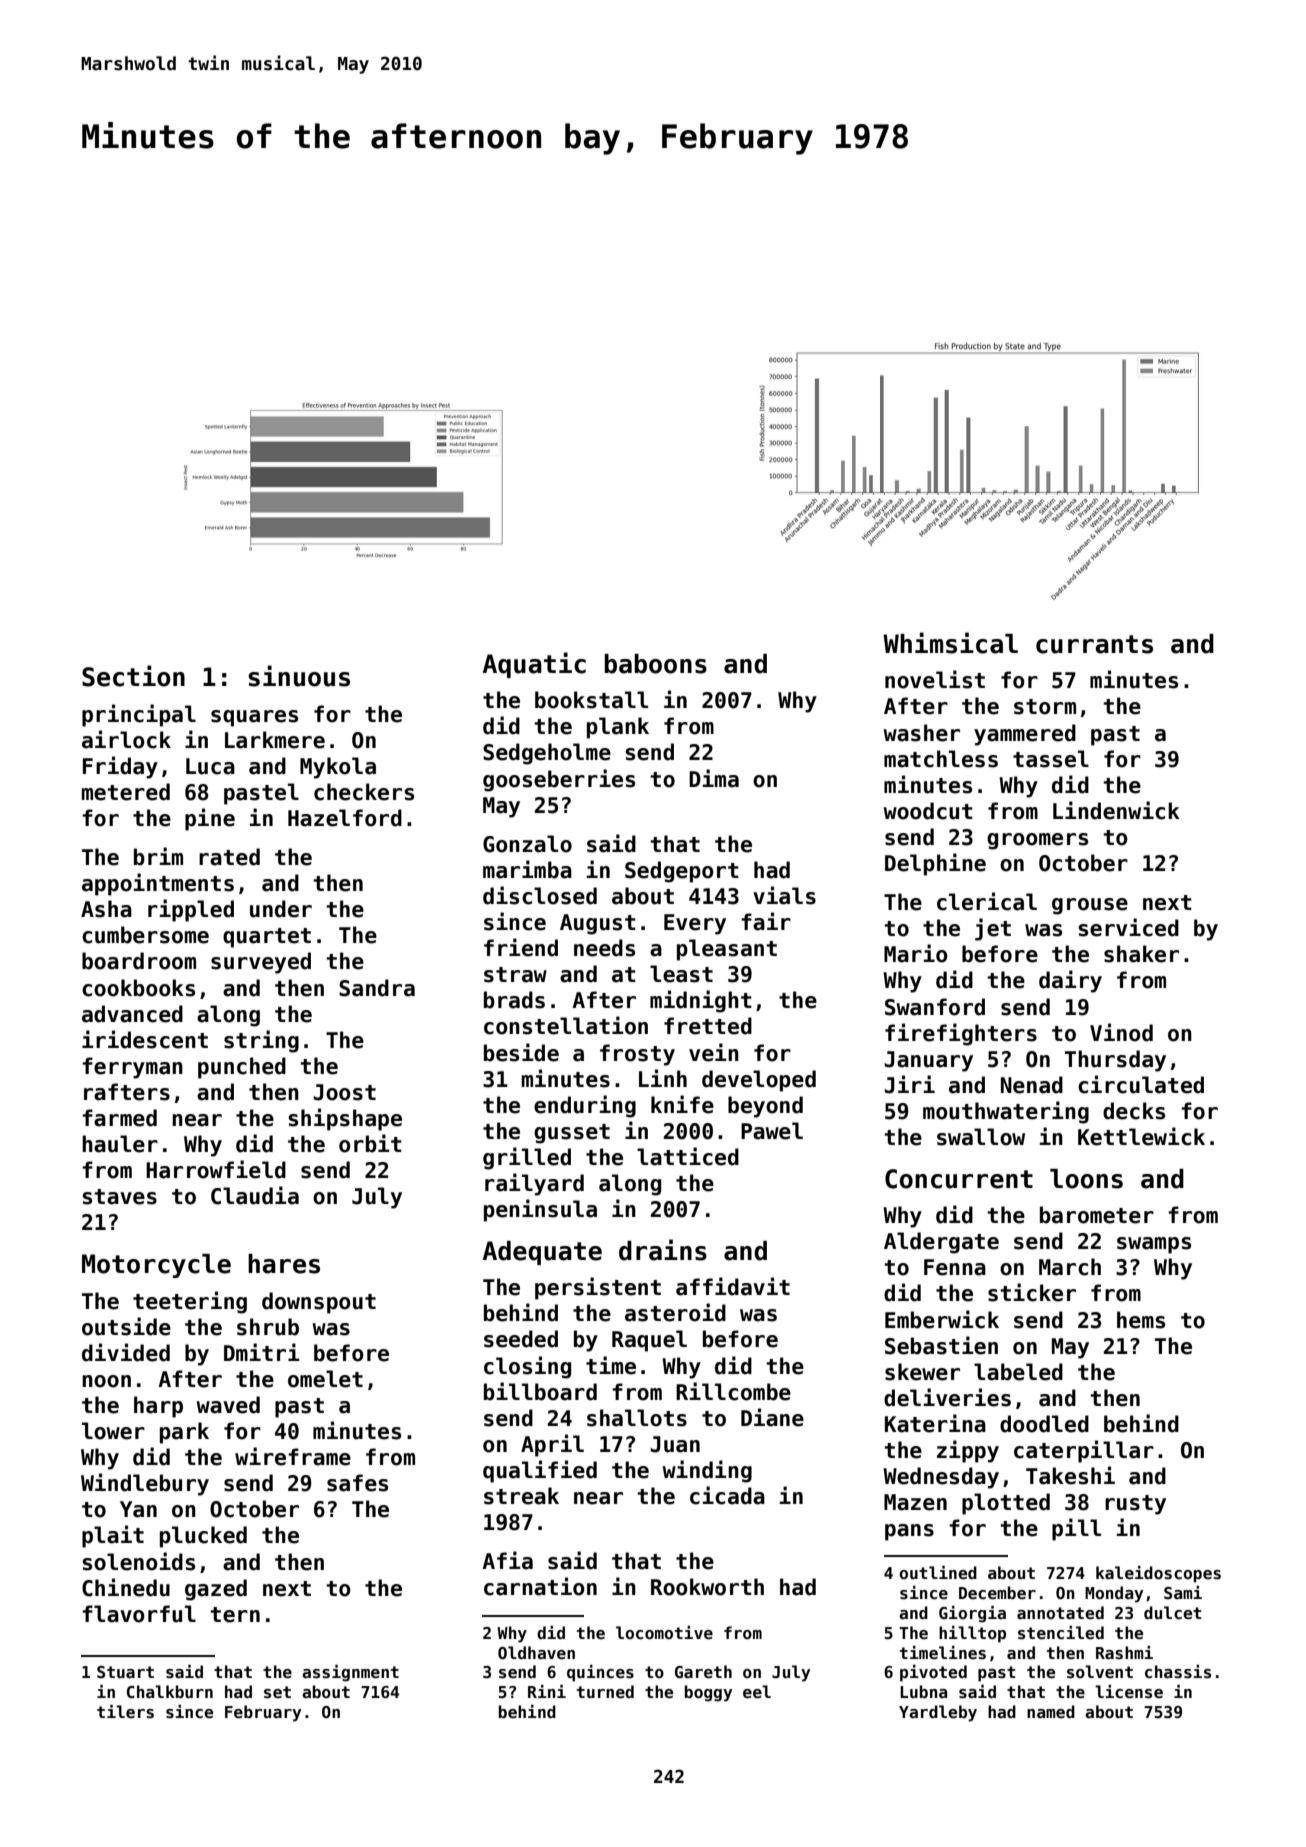  I want to click on matchless, so click(941, 759).
